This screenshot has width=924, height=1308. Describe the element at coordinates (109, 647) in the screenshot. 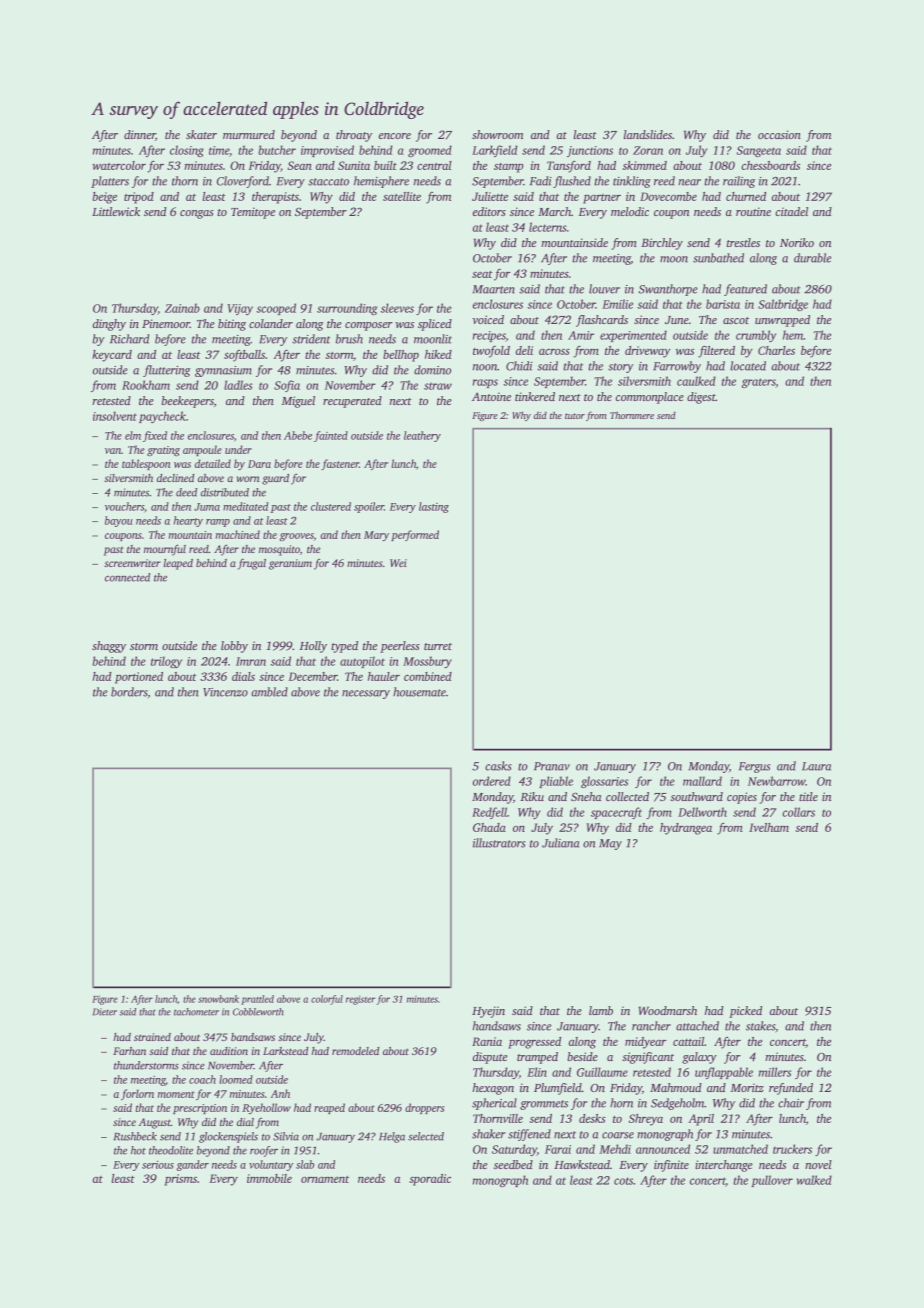

I see `shaggy` at that location.
